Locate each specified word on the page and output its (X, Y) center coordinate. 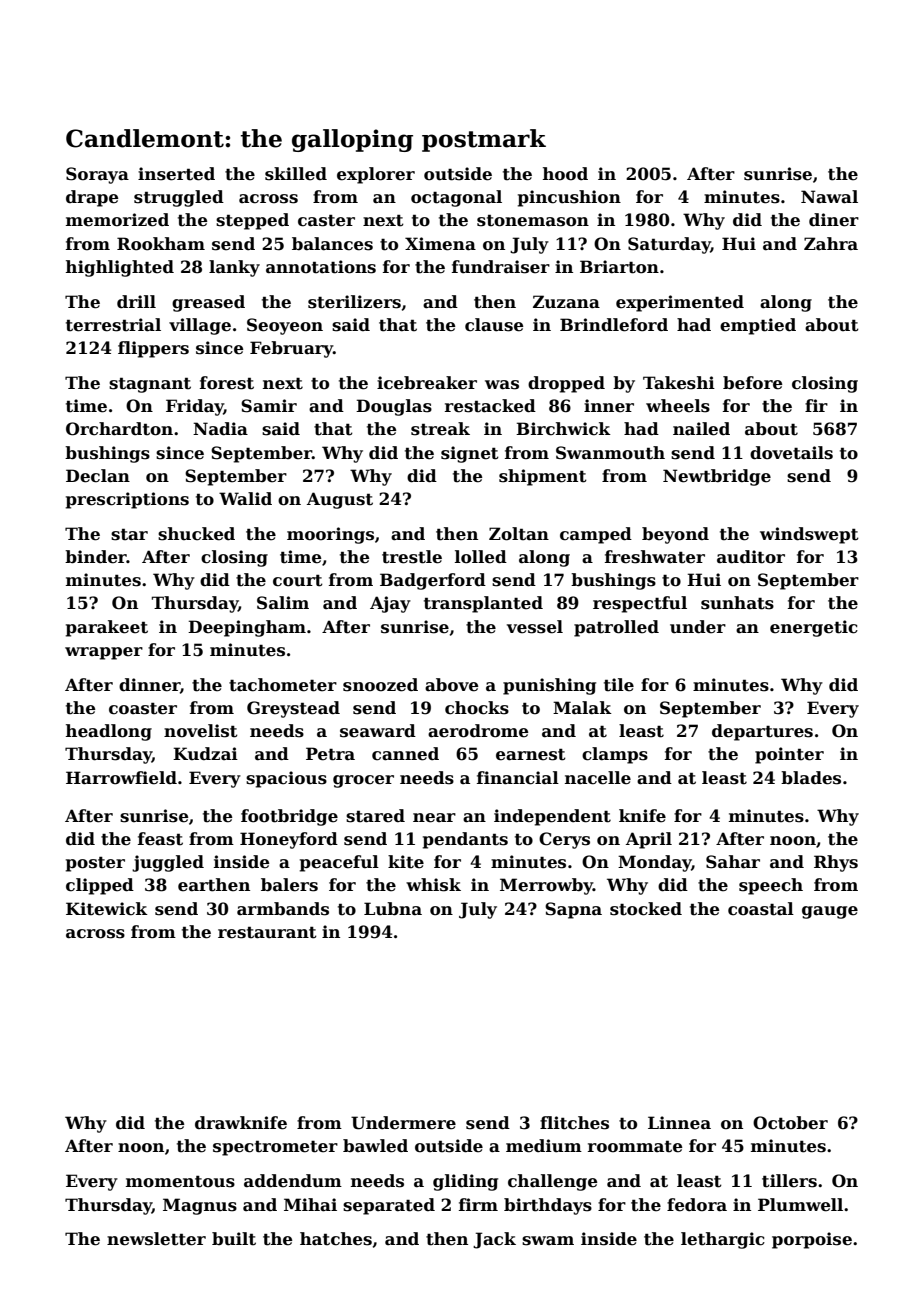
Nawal (829, 197)
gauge (830, 912)
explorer (376, 175)
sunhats (737, 603)
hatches (336, 1239)
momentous (180, 1181)
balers (289, 885)
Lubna (393, 909)
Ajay (390, 604)
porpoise (812, 1240)
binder (96, 557)
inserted (176, 174)
